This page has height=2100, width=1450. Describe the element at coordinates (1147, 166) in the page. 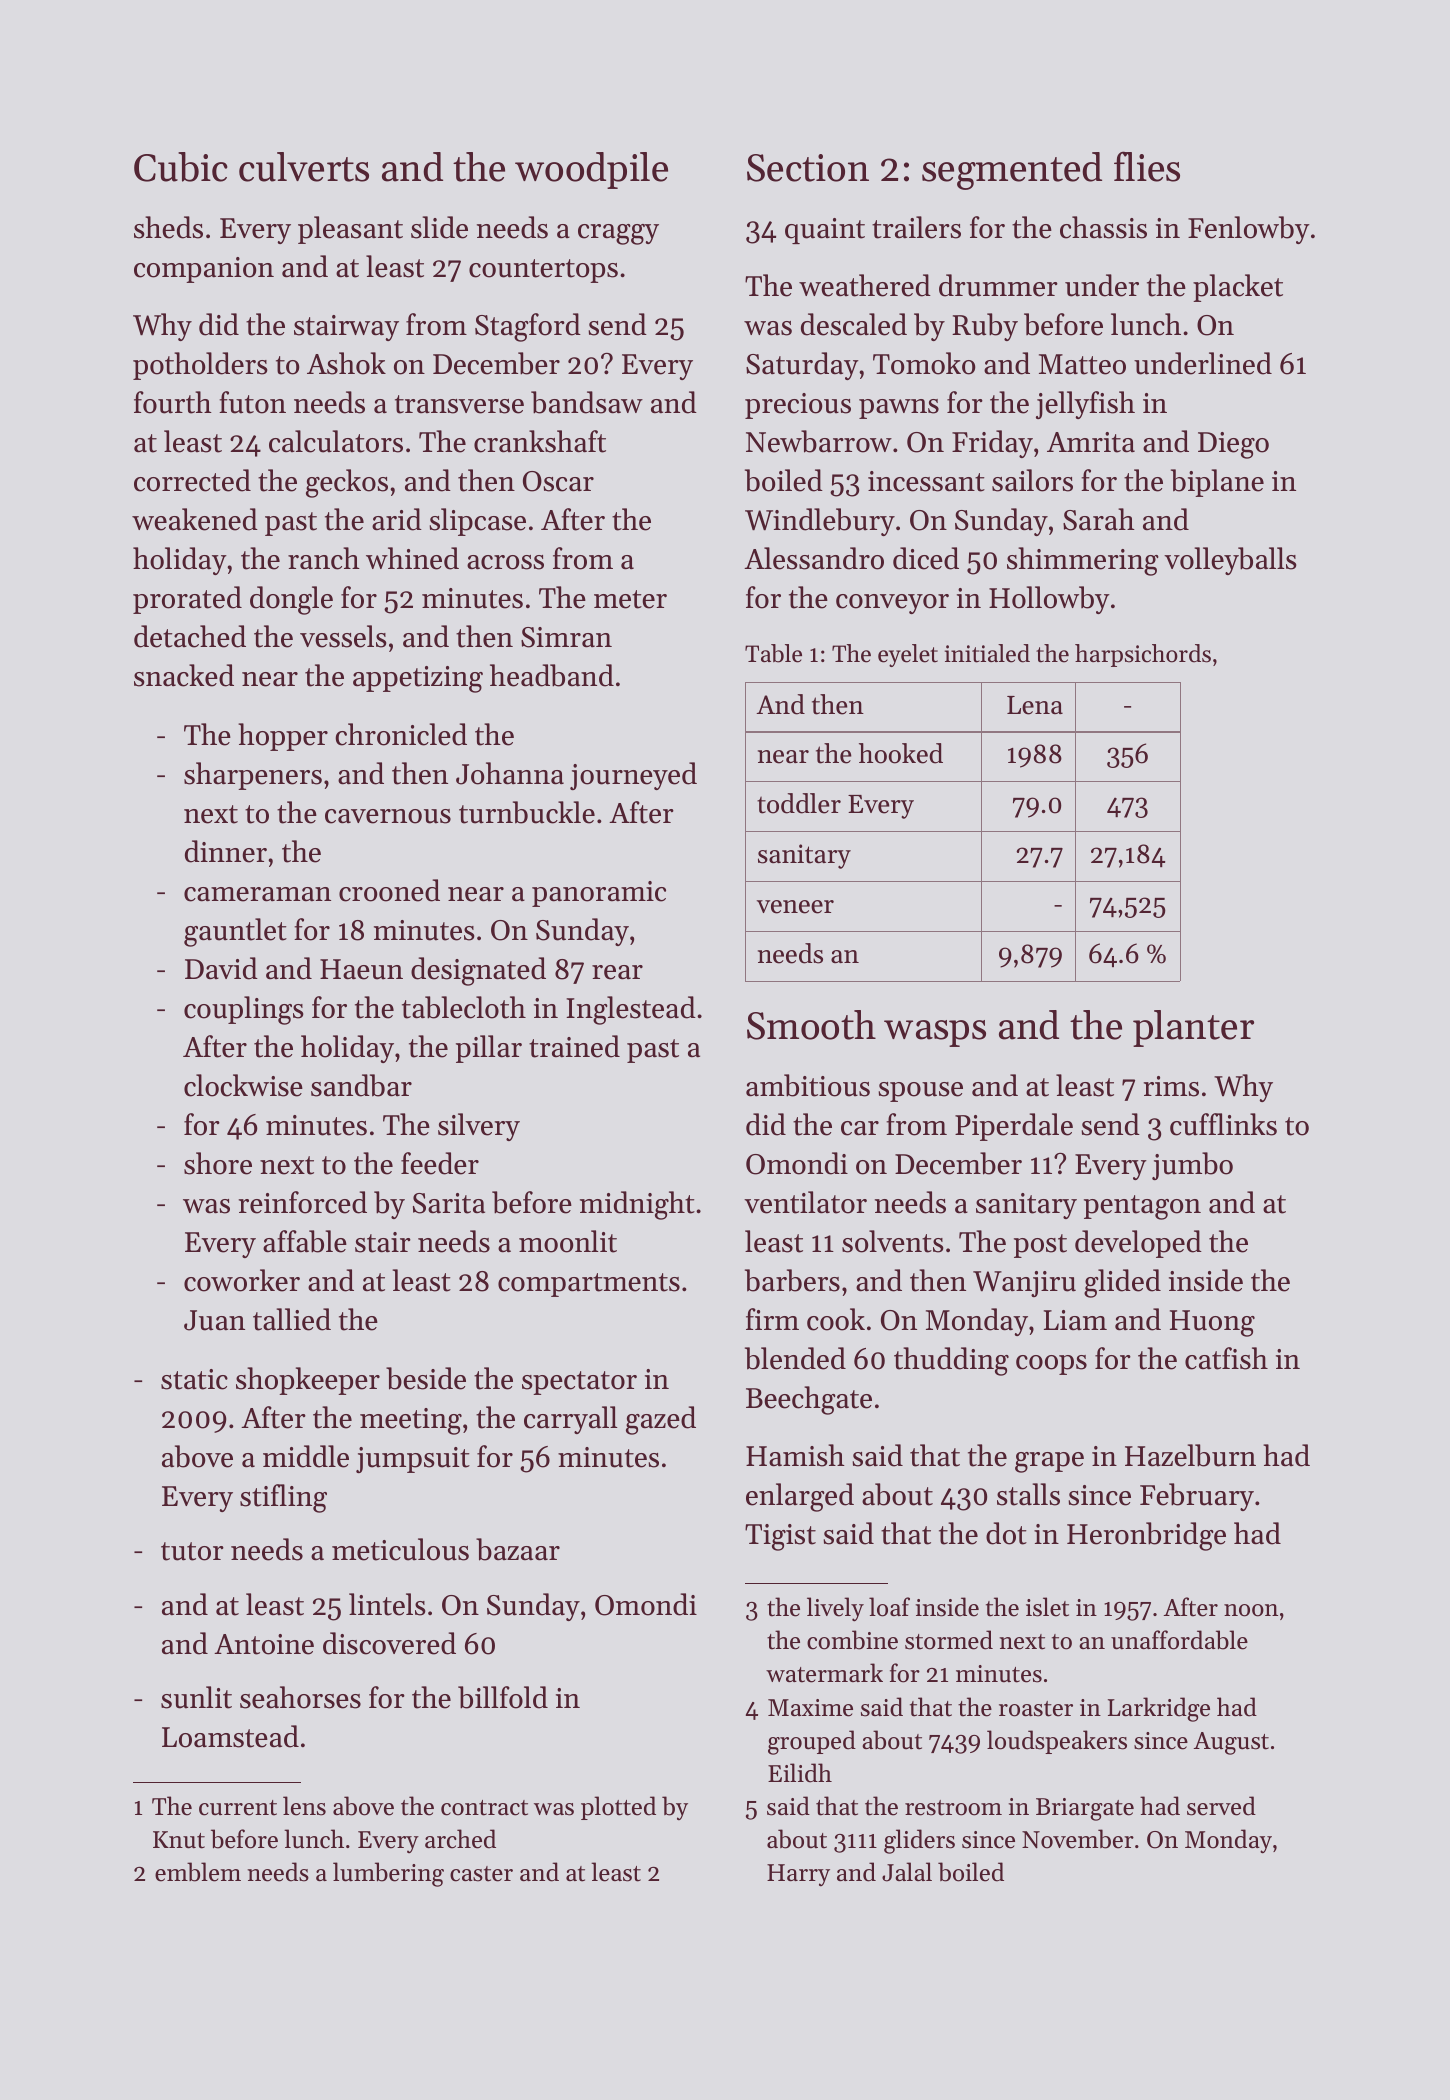

I see `flies` at that location.
